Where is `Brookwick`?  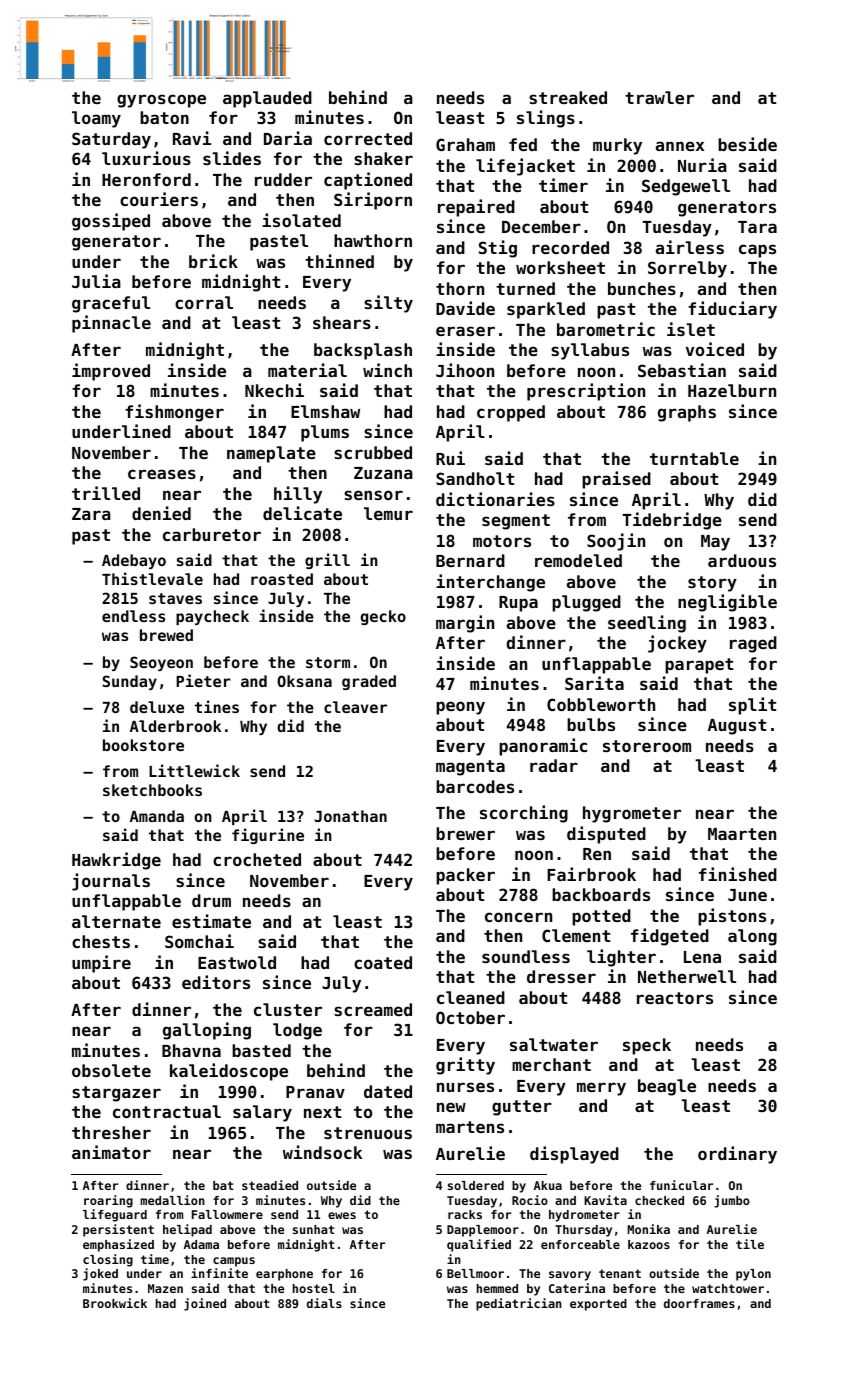
Brookwick is located at coordinates (115, 1303).
